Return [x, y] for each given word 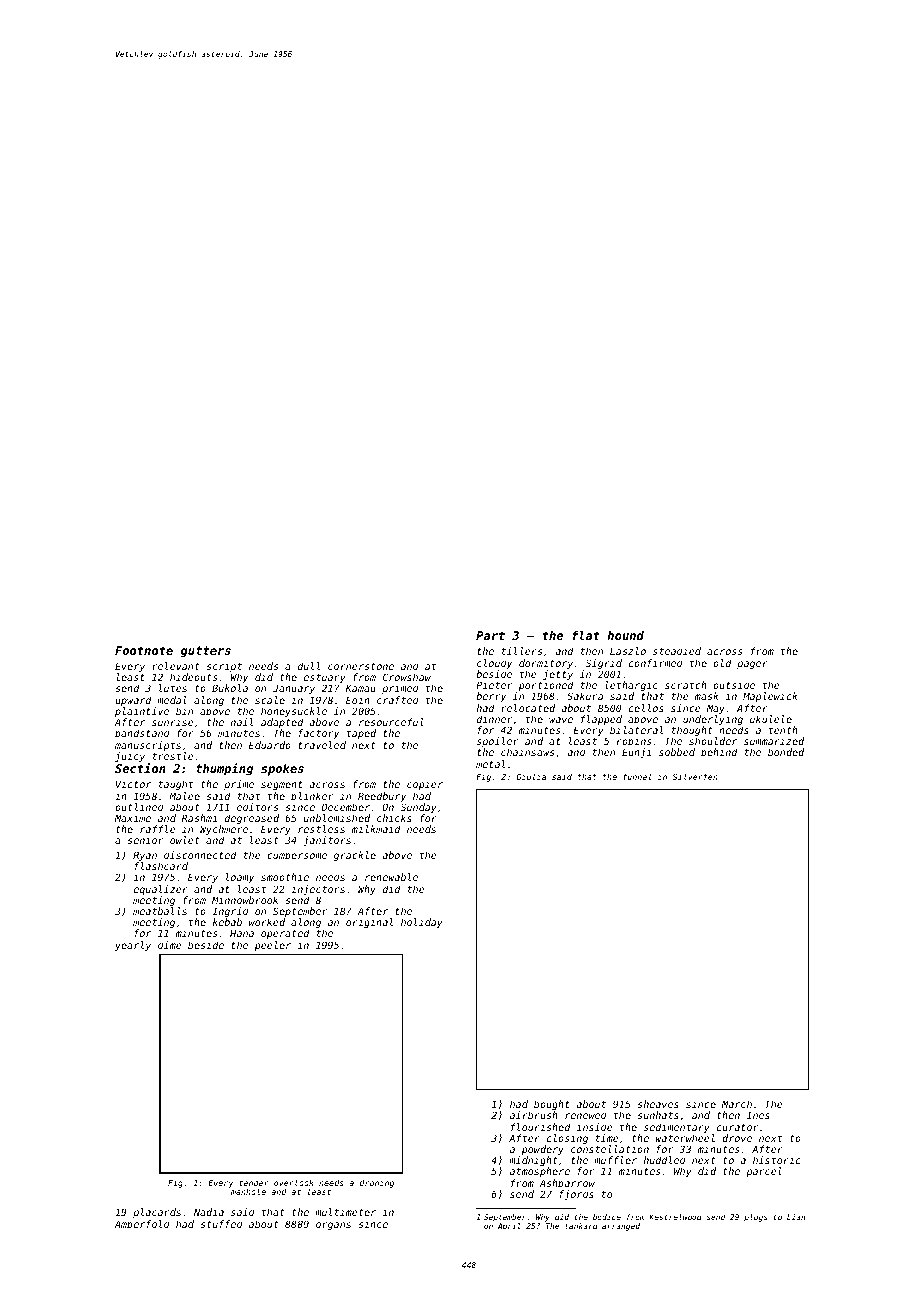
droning [377, 1184]
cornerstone [361, 666]
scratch [686, 685]
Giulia [531, 776]
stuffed [221, 1224]
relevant [175, 666]
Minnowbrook [245, 900]
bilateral [636, 730]
